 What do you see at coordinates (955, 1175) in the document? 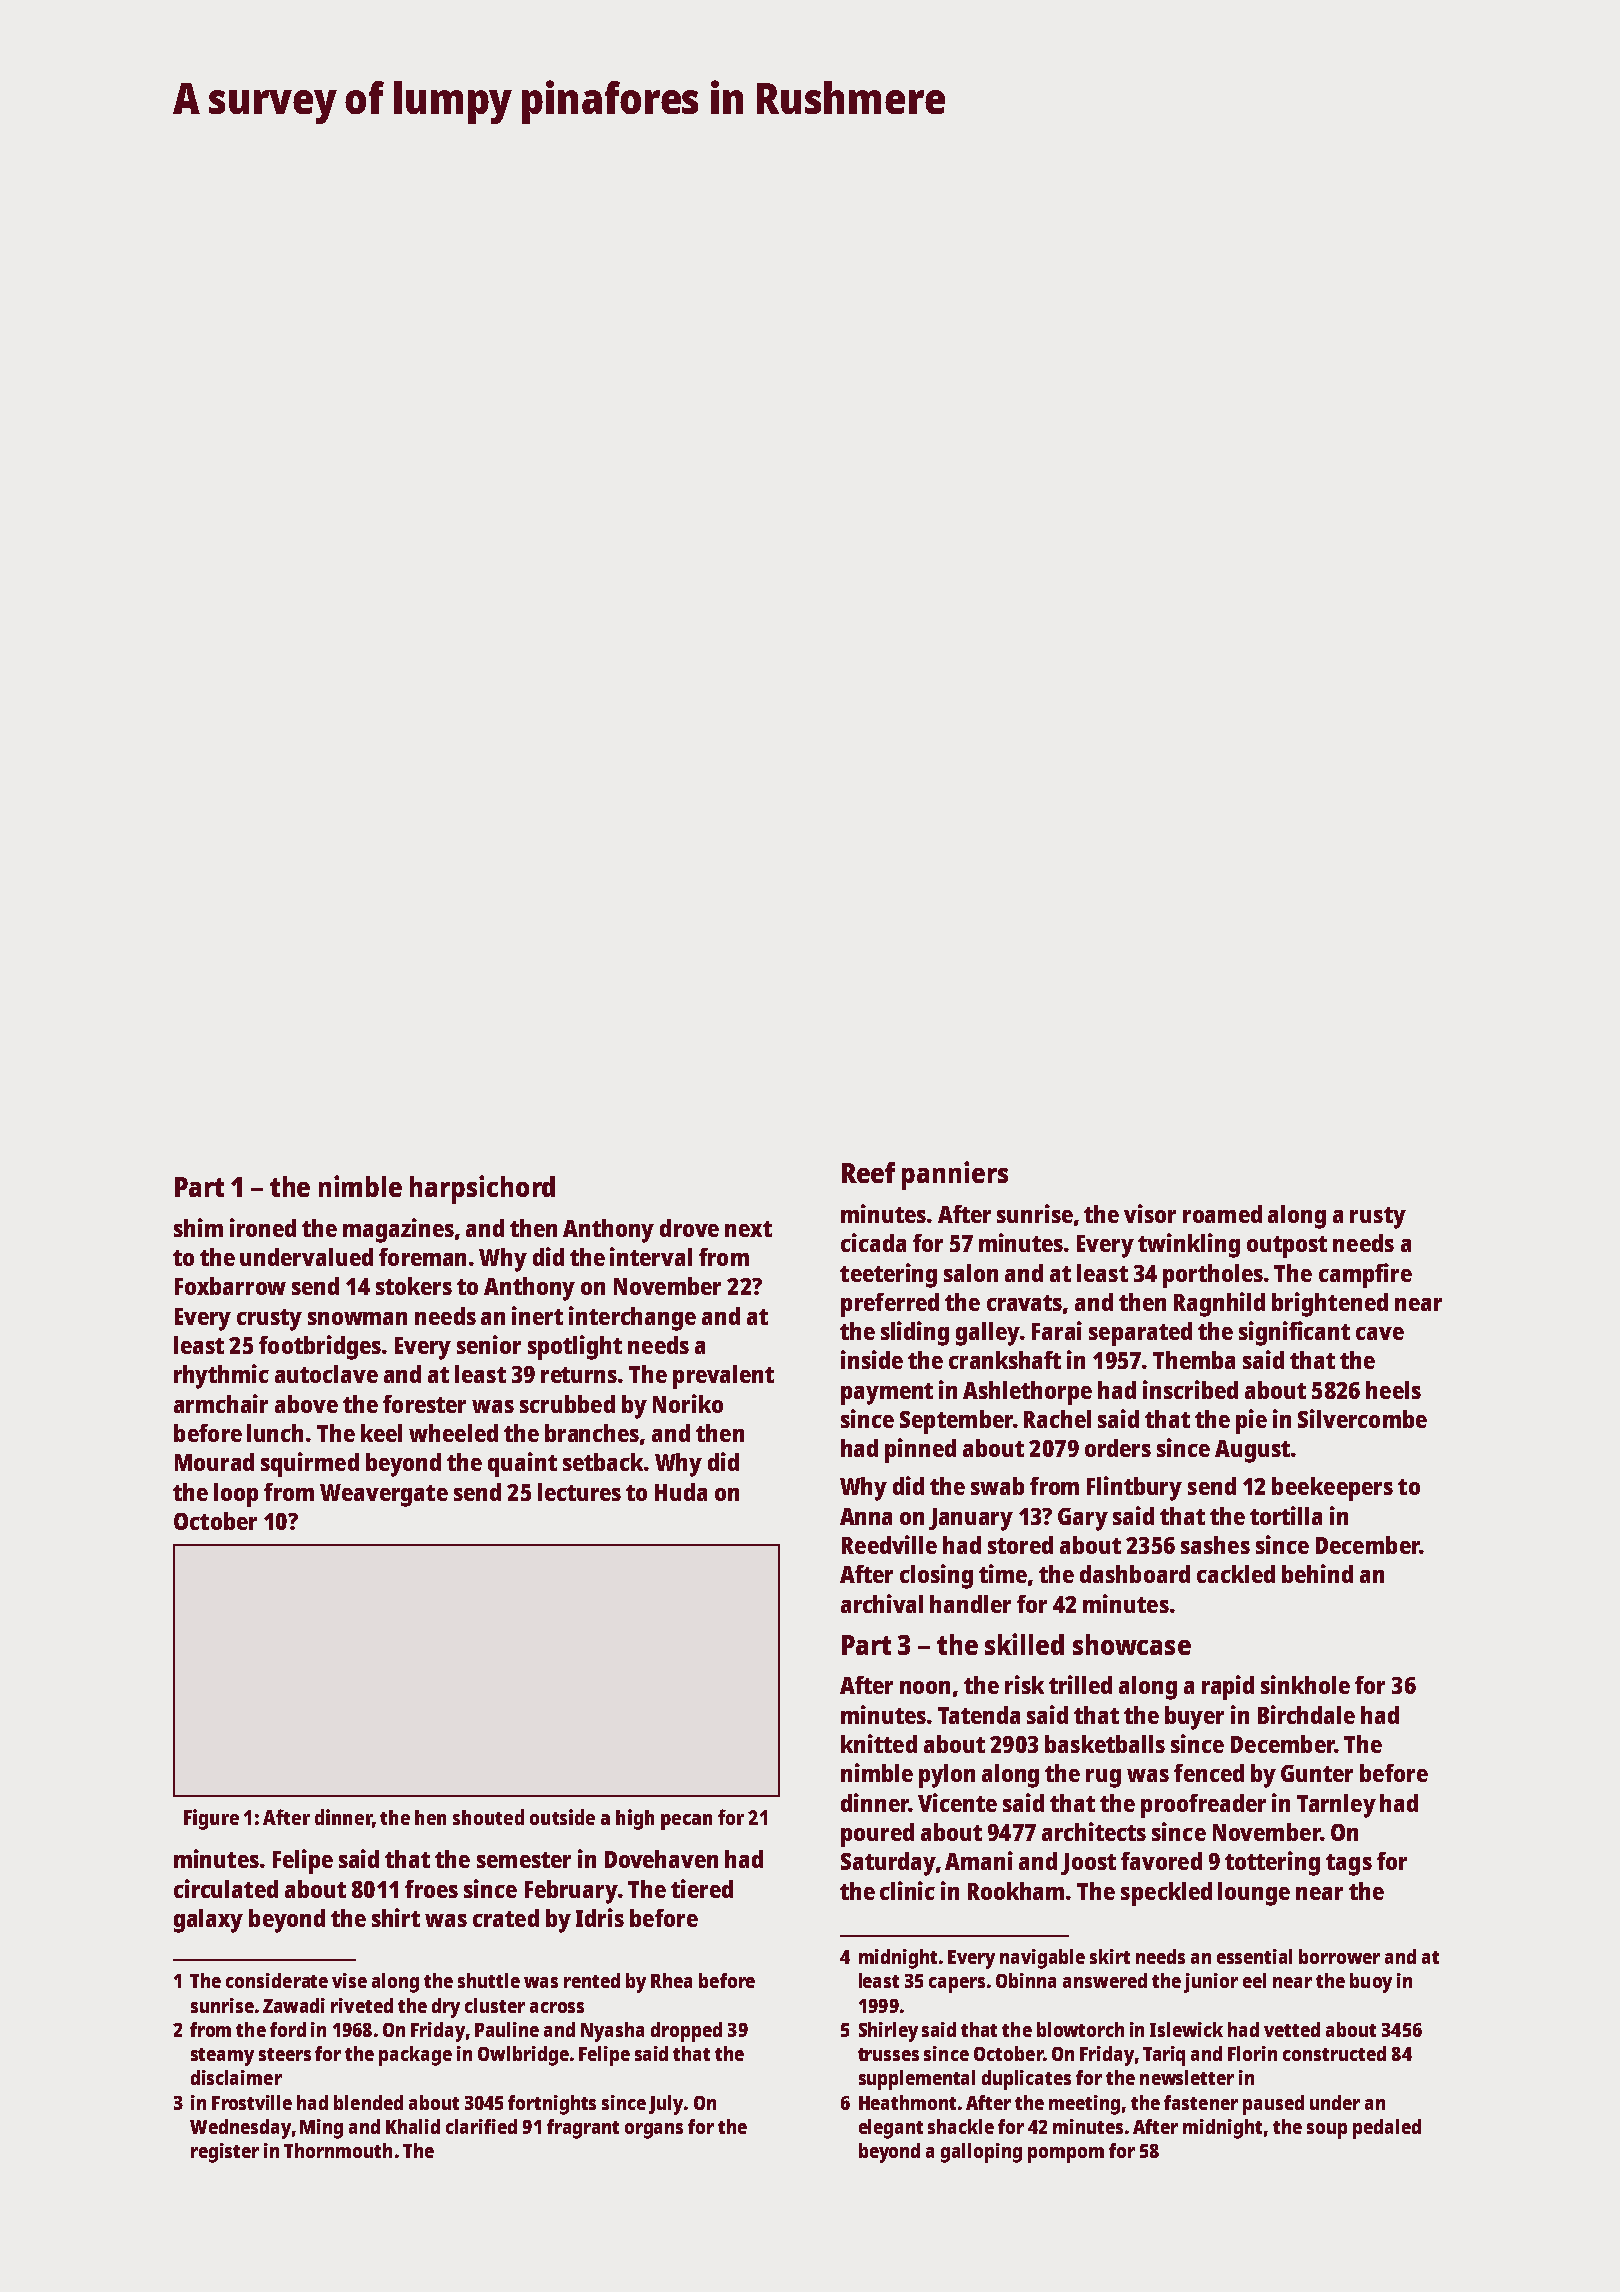
I see `panniers` at bounding box center [955, 1175].
